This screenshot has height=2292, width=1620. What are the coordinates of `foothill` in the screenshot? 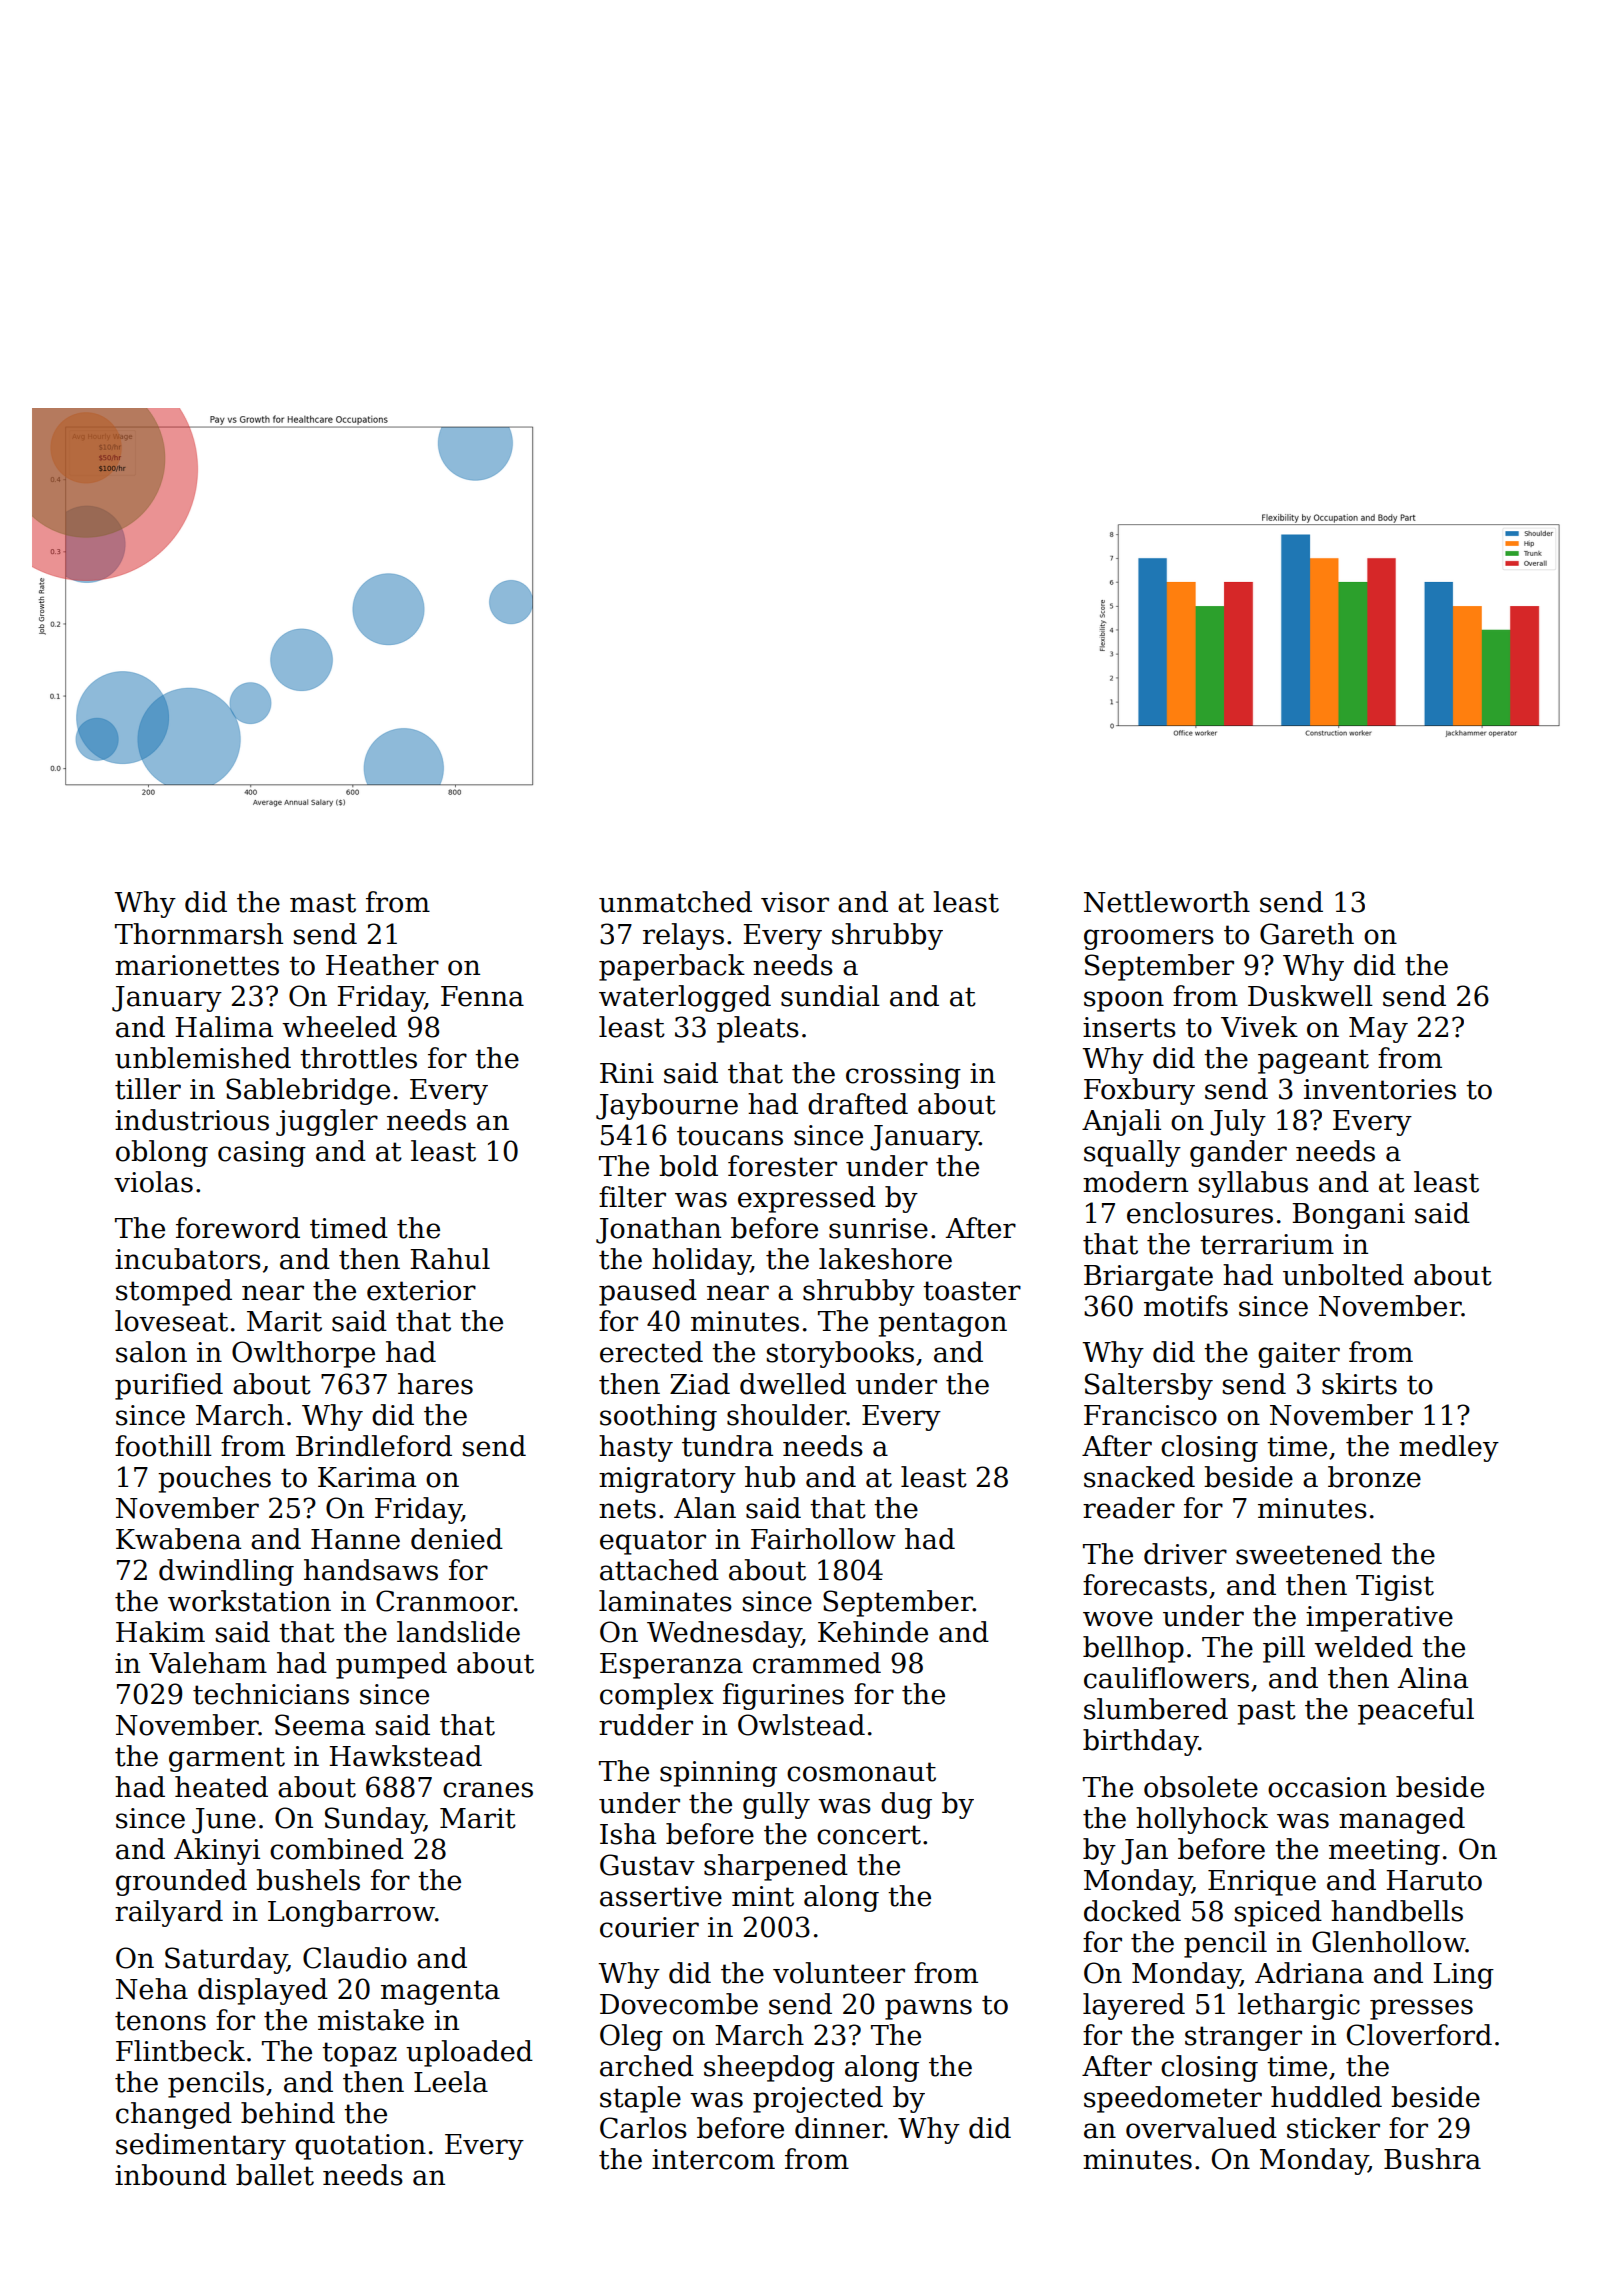 It's located at (163, 1446).
